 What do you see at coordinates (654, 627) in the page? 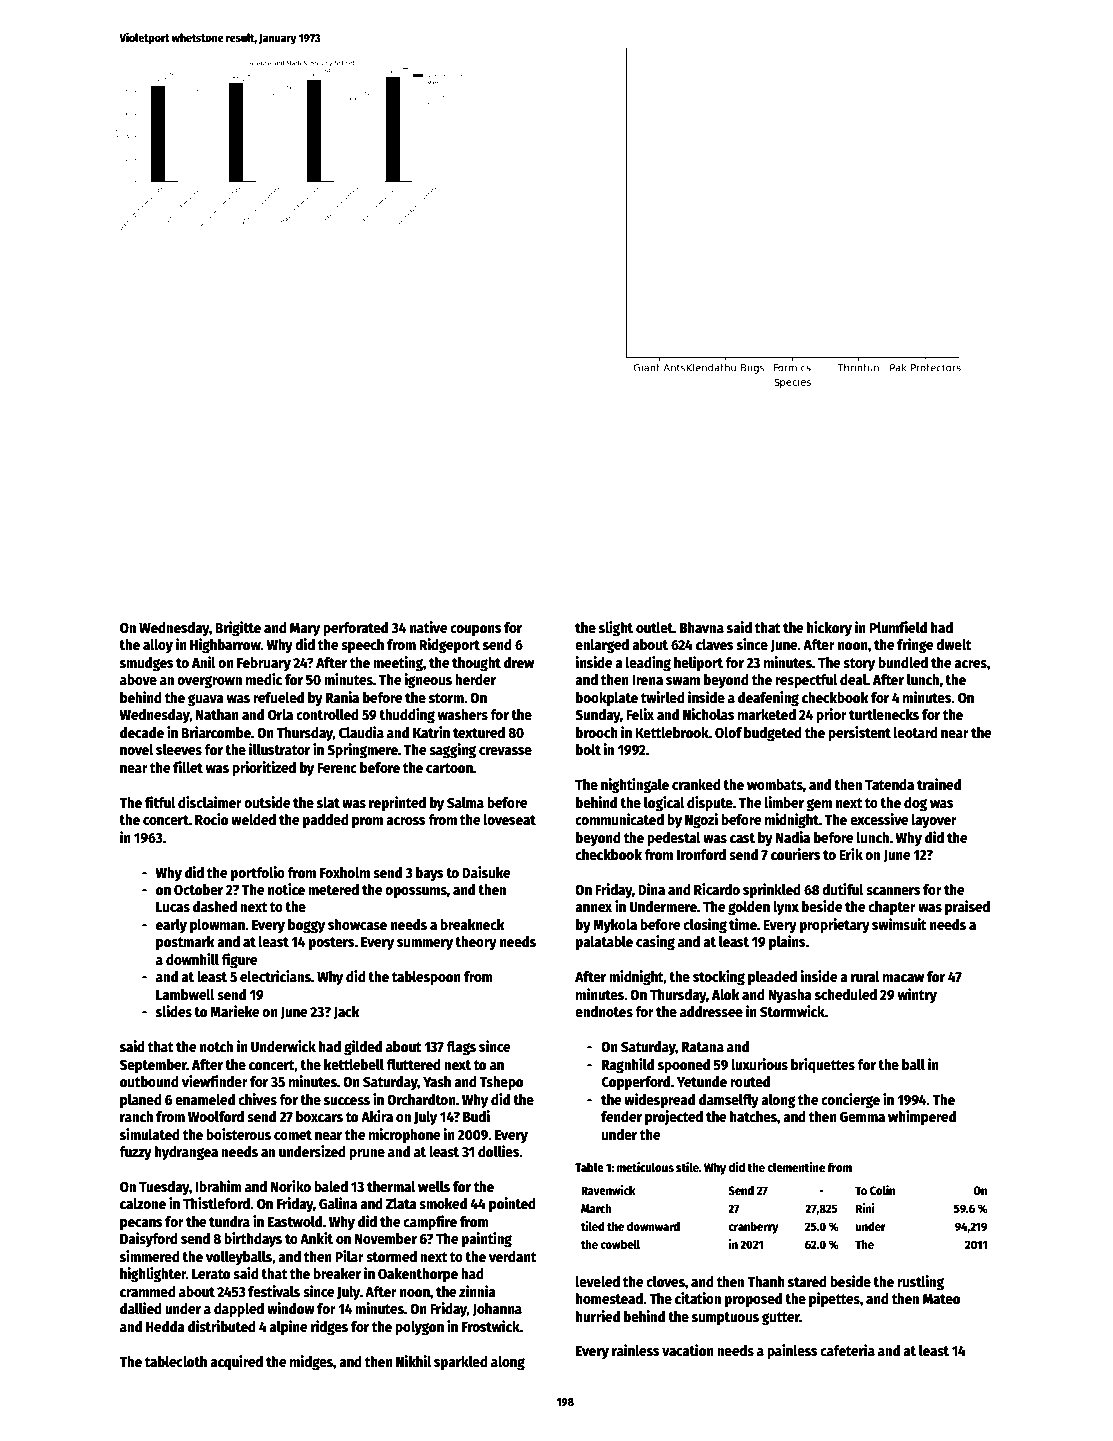
I see `outlet` at bounding box center [654, 627].
